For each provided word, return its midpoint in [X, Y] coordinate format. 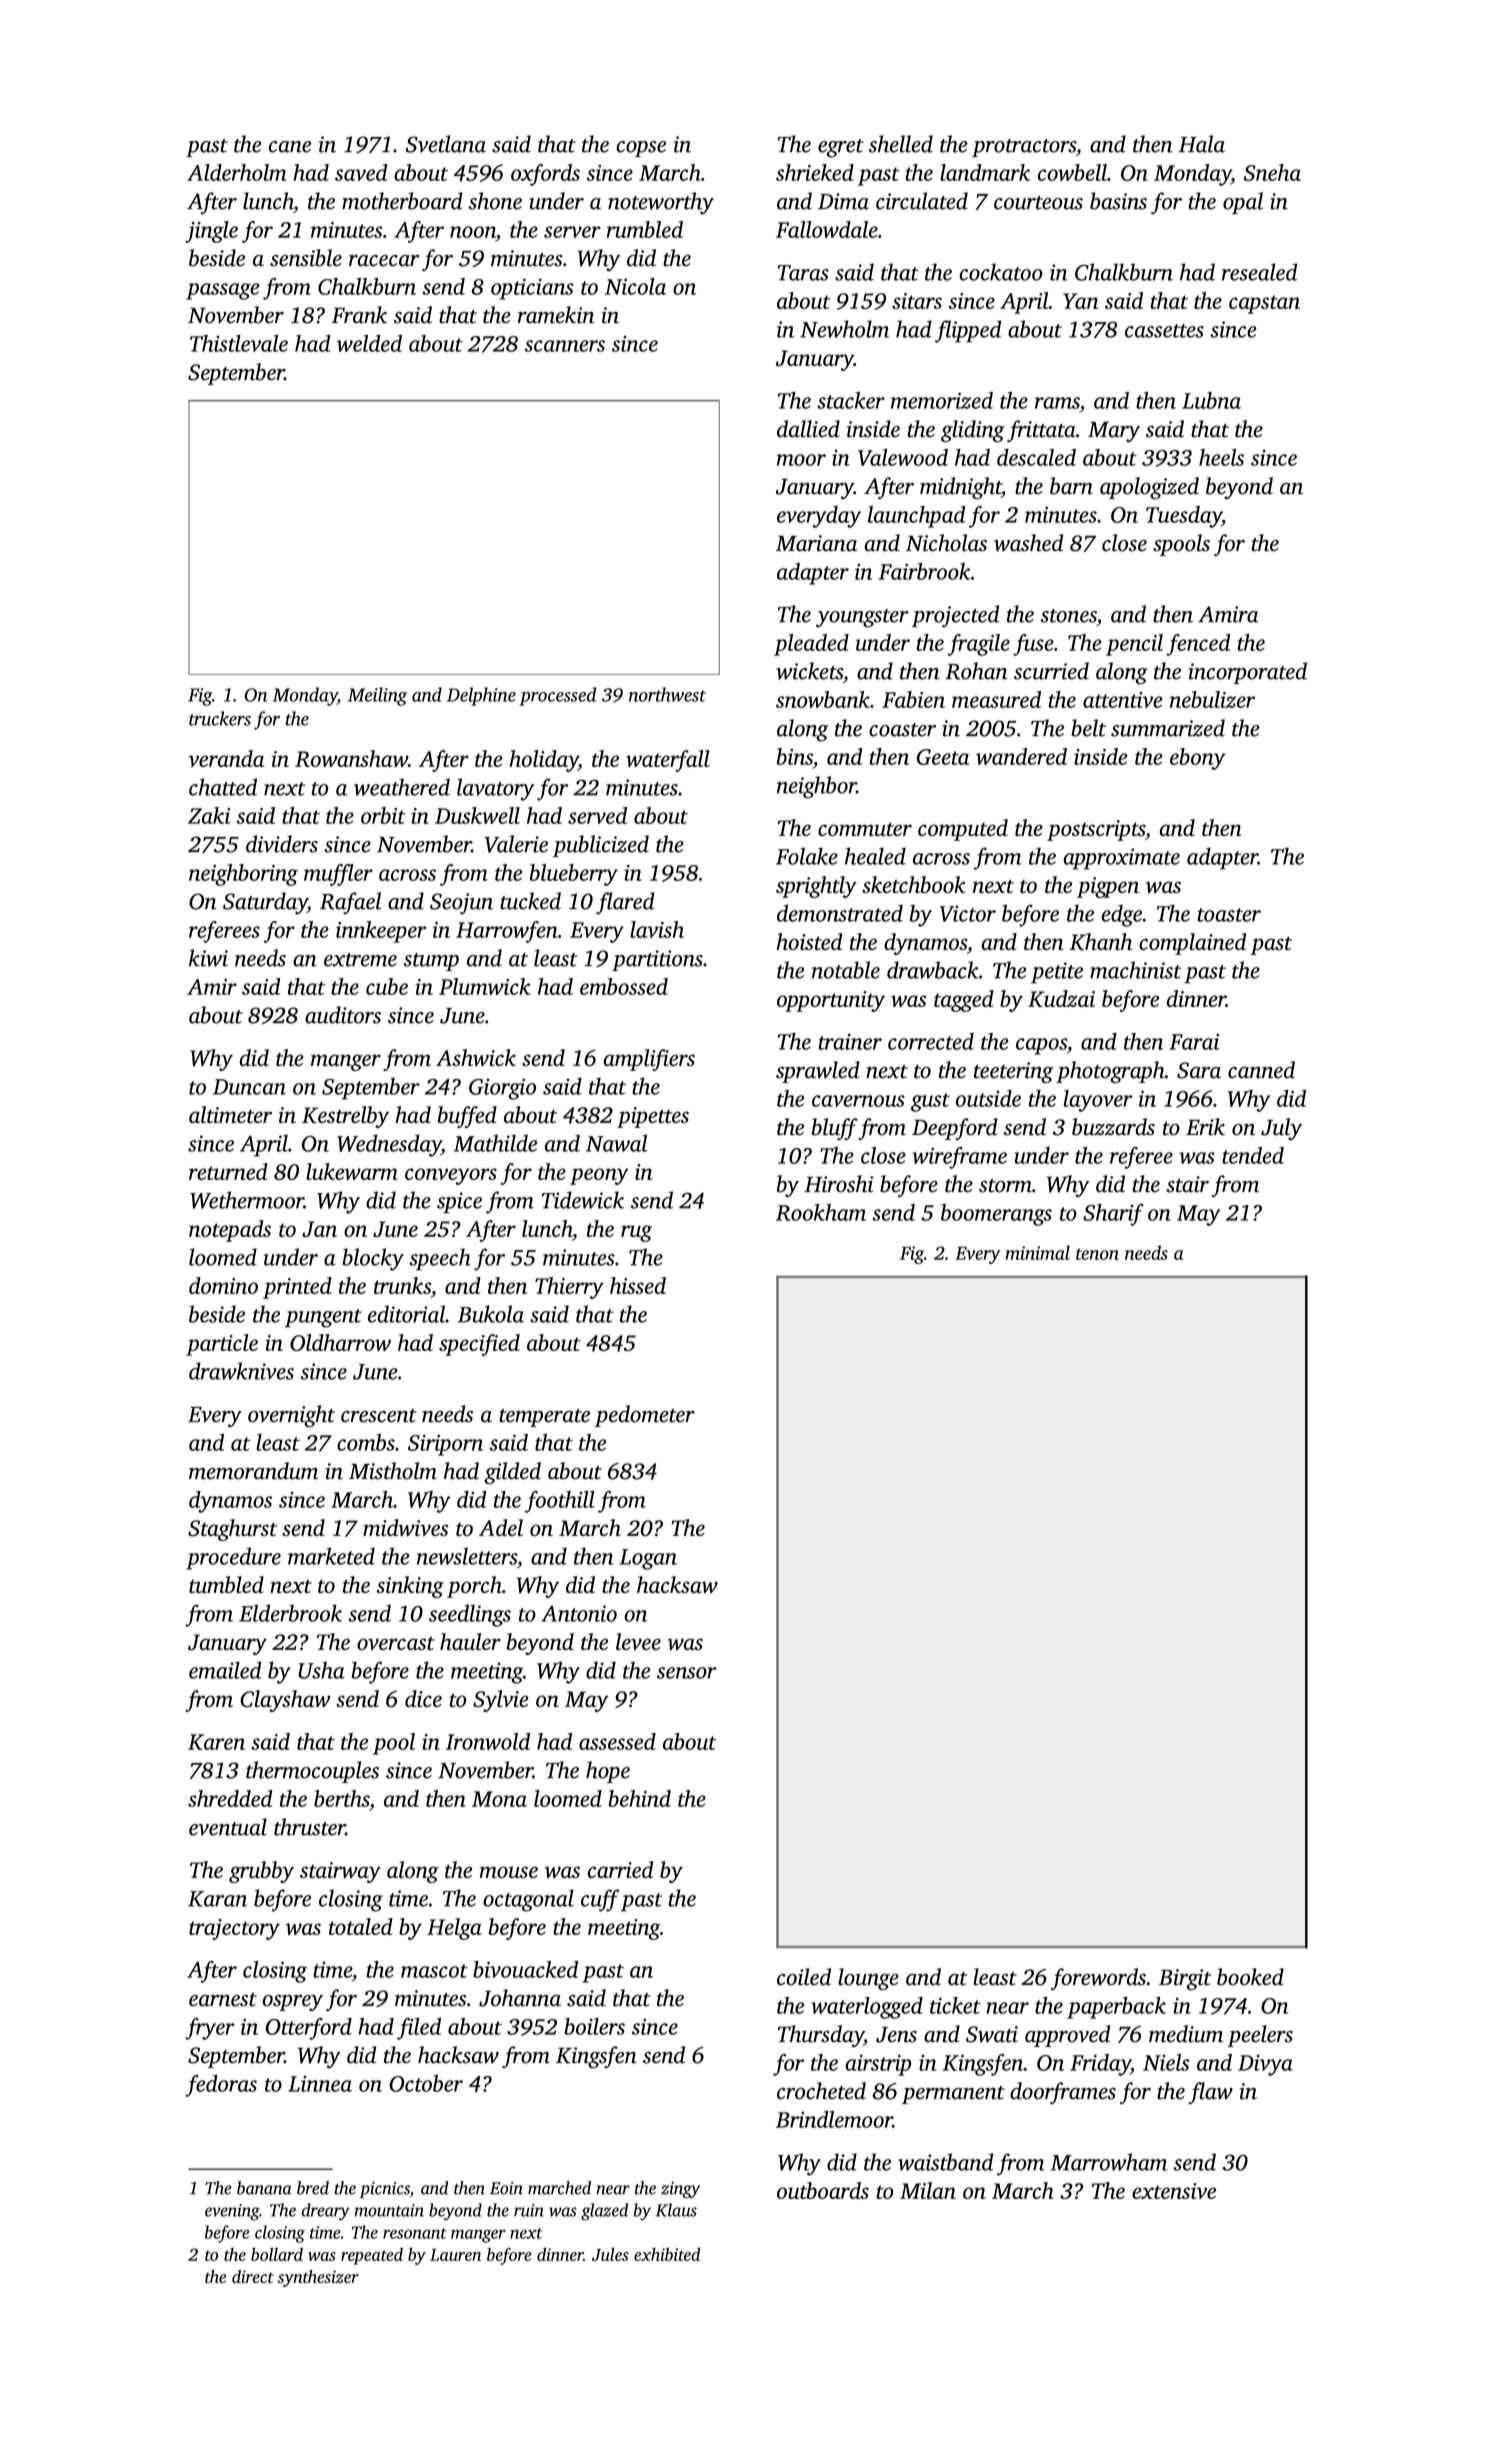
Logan [648, 1559]
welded [369, 343]
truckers [220, 718]
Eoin [506, 2188]
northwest [667, 694]
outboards [823, 2190]
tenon [1097, 1254]
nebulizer [1212, 699]
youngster [862, 618]
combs [366, 1442]
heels [1221, 457]
